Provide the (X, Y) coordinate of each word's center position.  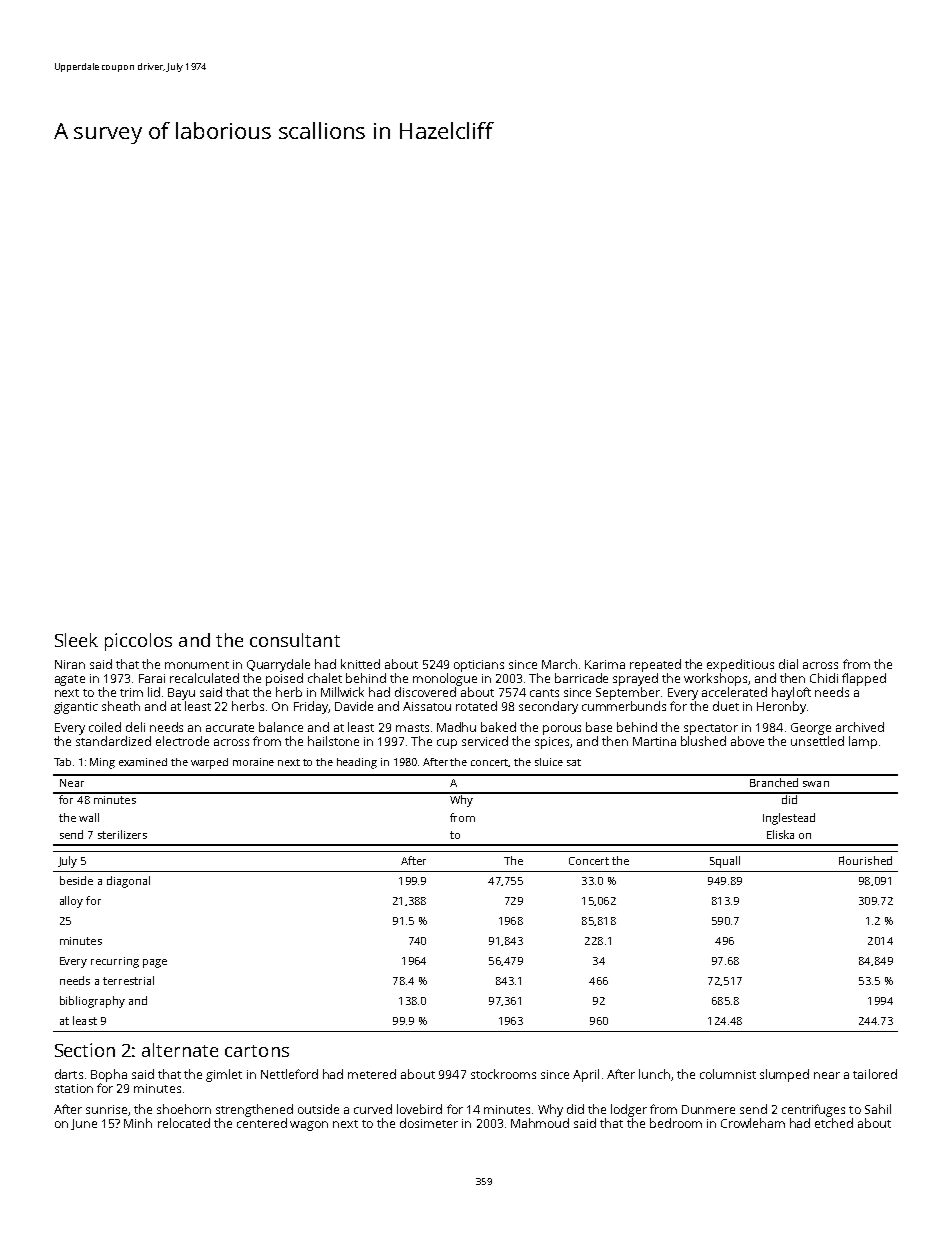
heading (357, 763)
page (155, 963)
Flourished (865, 860)
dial (788, 664)
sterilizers (122, 834)
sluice (549, 762)
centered (262, 1123)
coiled (105, 727)
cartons (257, 1051)
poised (284, 679)
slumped (784, 1075)
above (747, 741)
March (559, 664)
